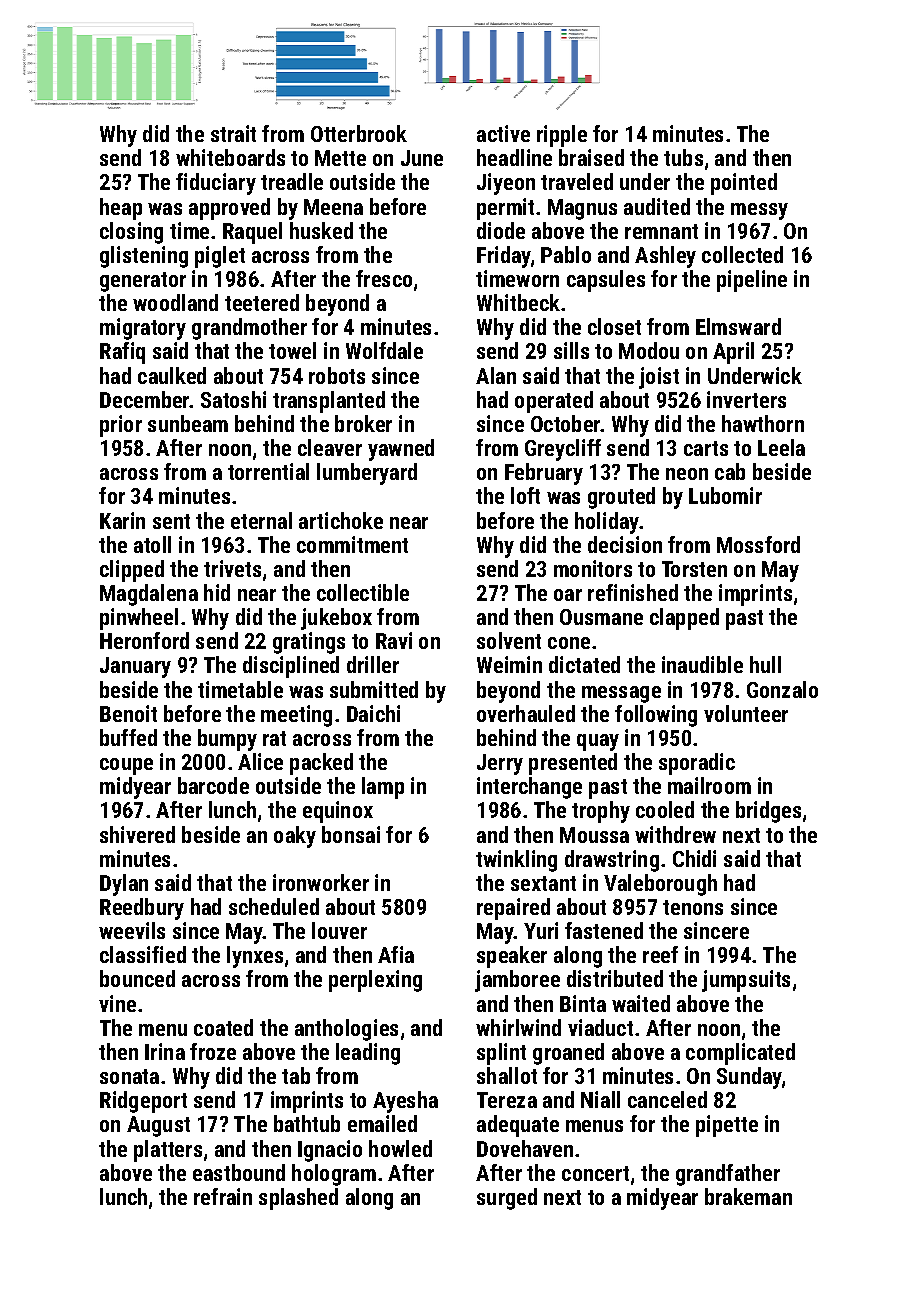 Image resolution: width=924 pixels, height=1311 pixels. Describe the element at coordinates (746, 981) in the screenshot. I see `jumpsuits` at that location.
